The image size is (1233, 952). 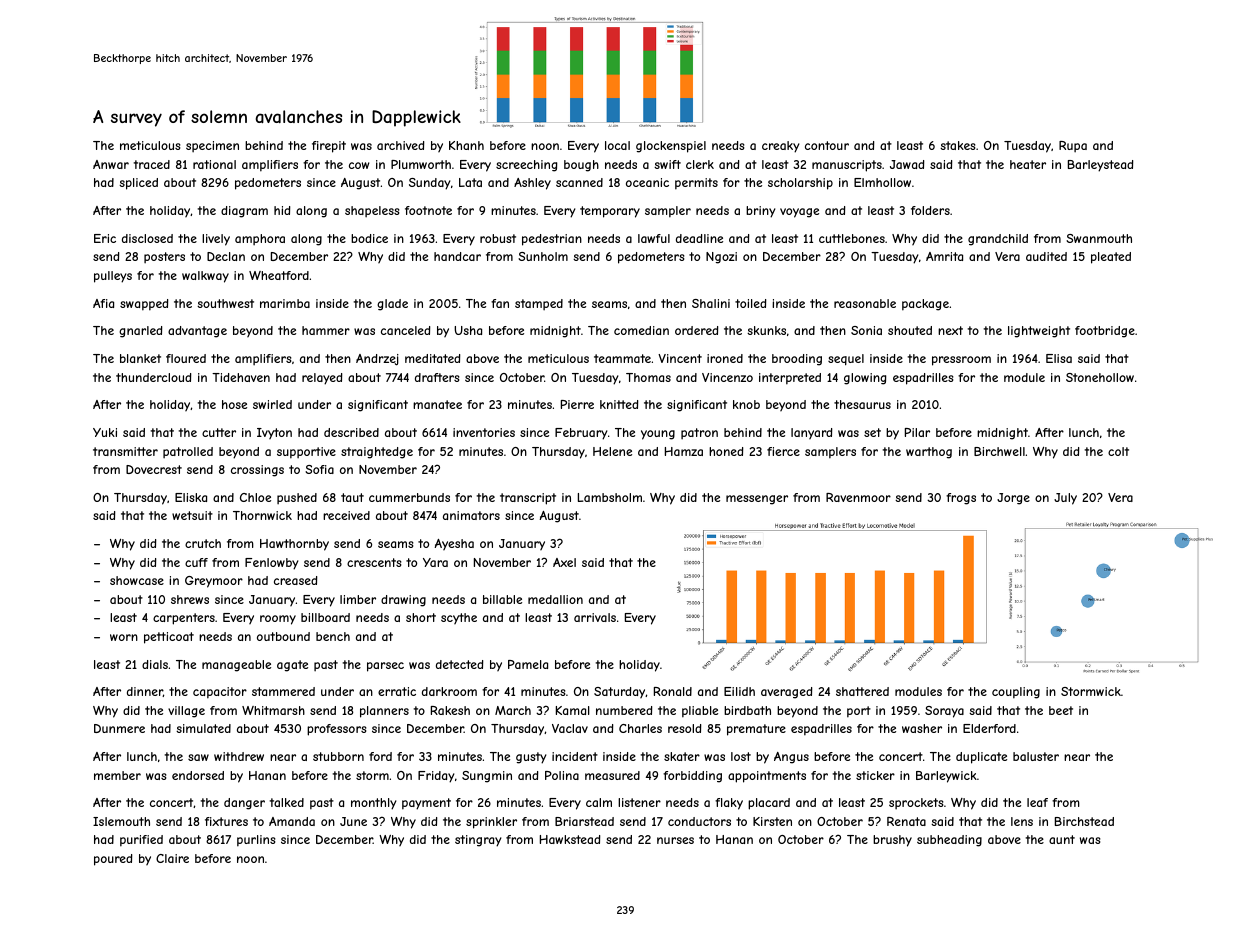 What do you see at coordinates (1036, 756) in the screenshot?
I see `baluster` at bounding box center [1036, 756].
